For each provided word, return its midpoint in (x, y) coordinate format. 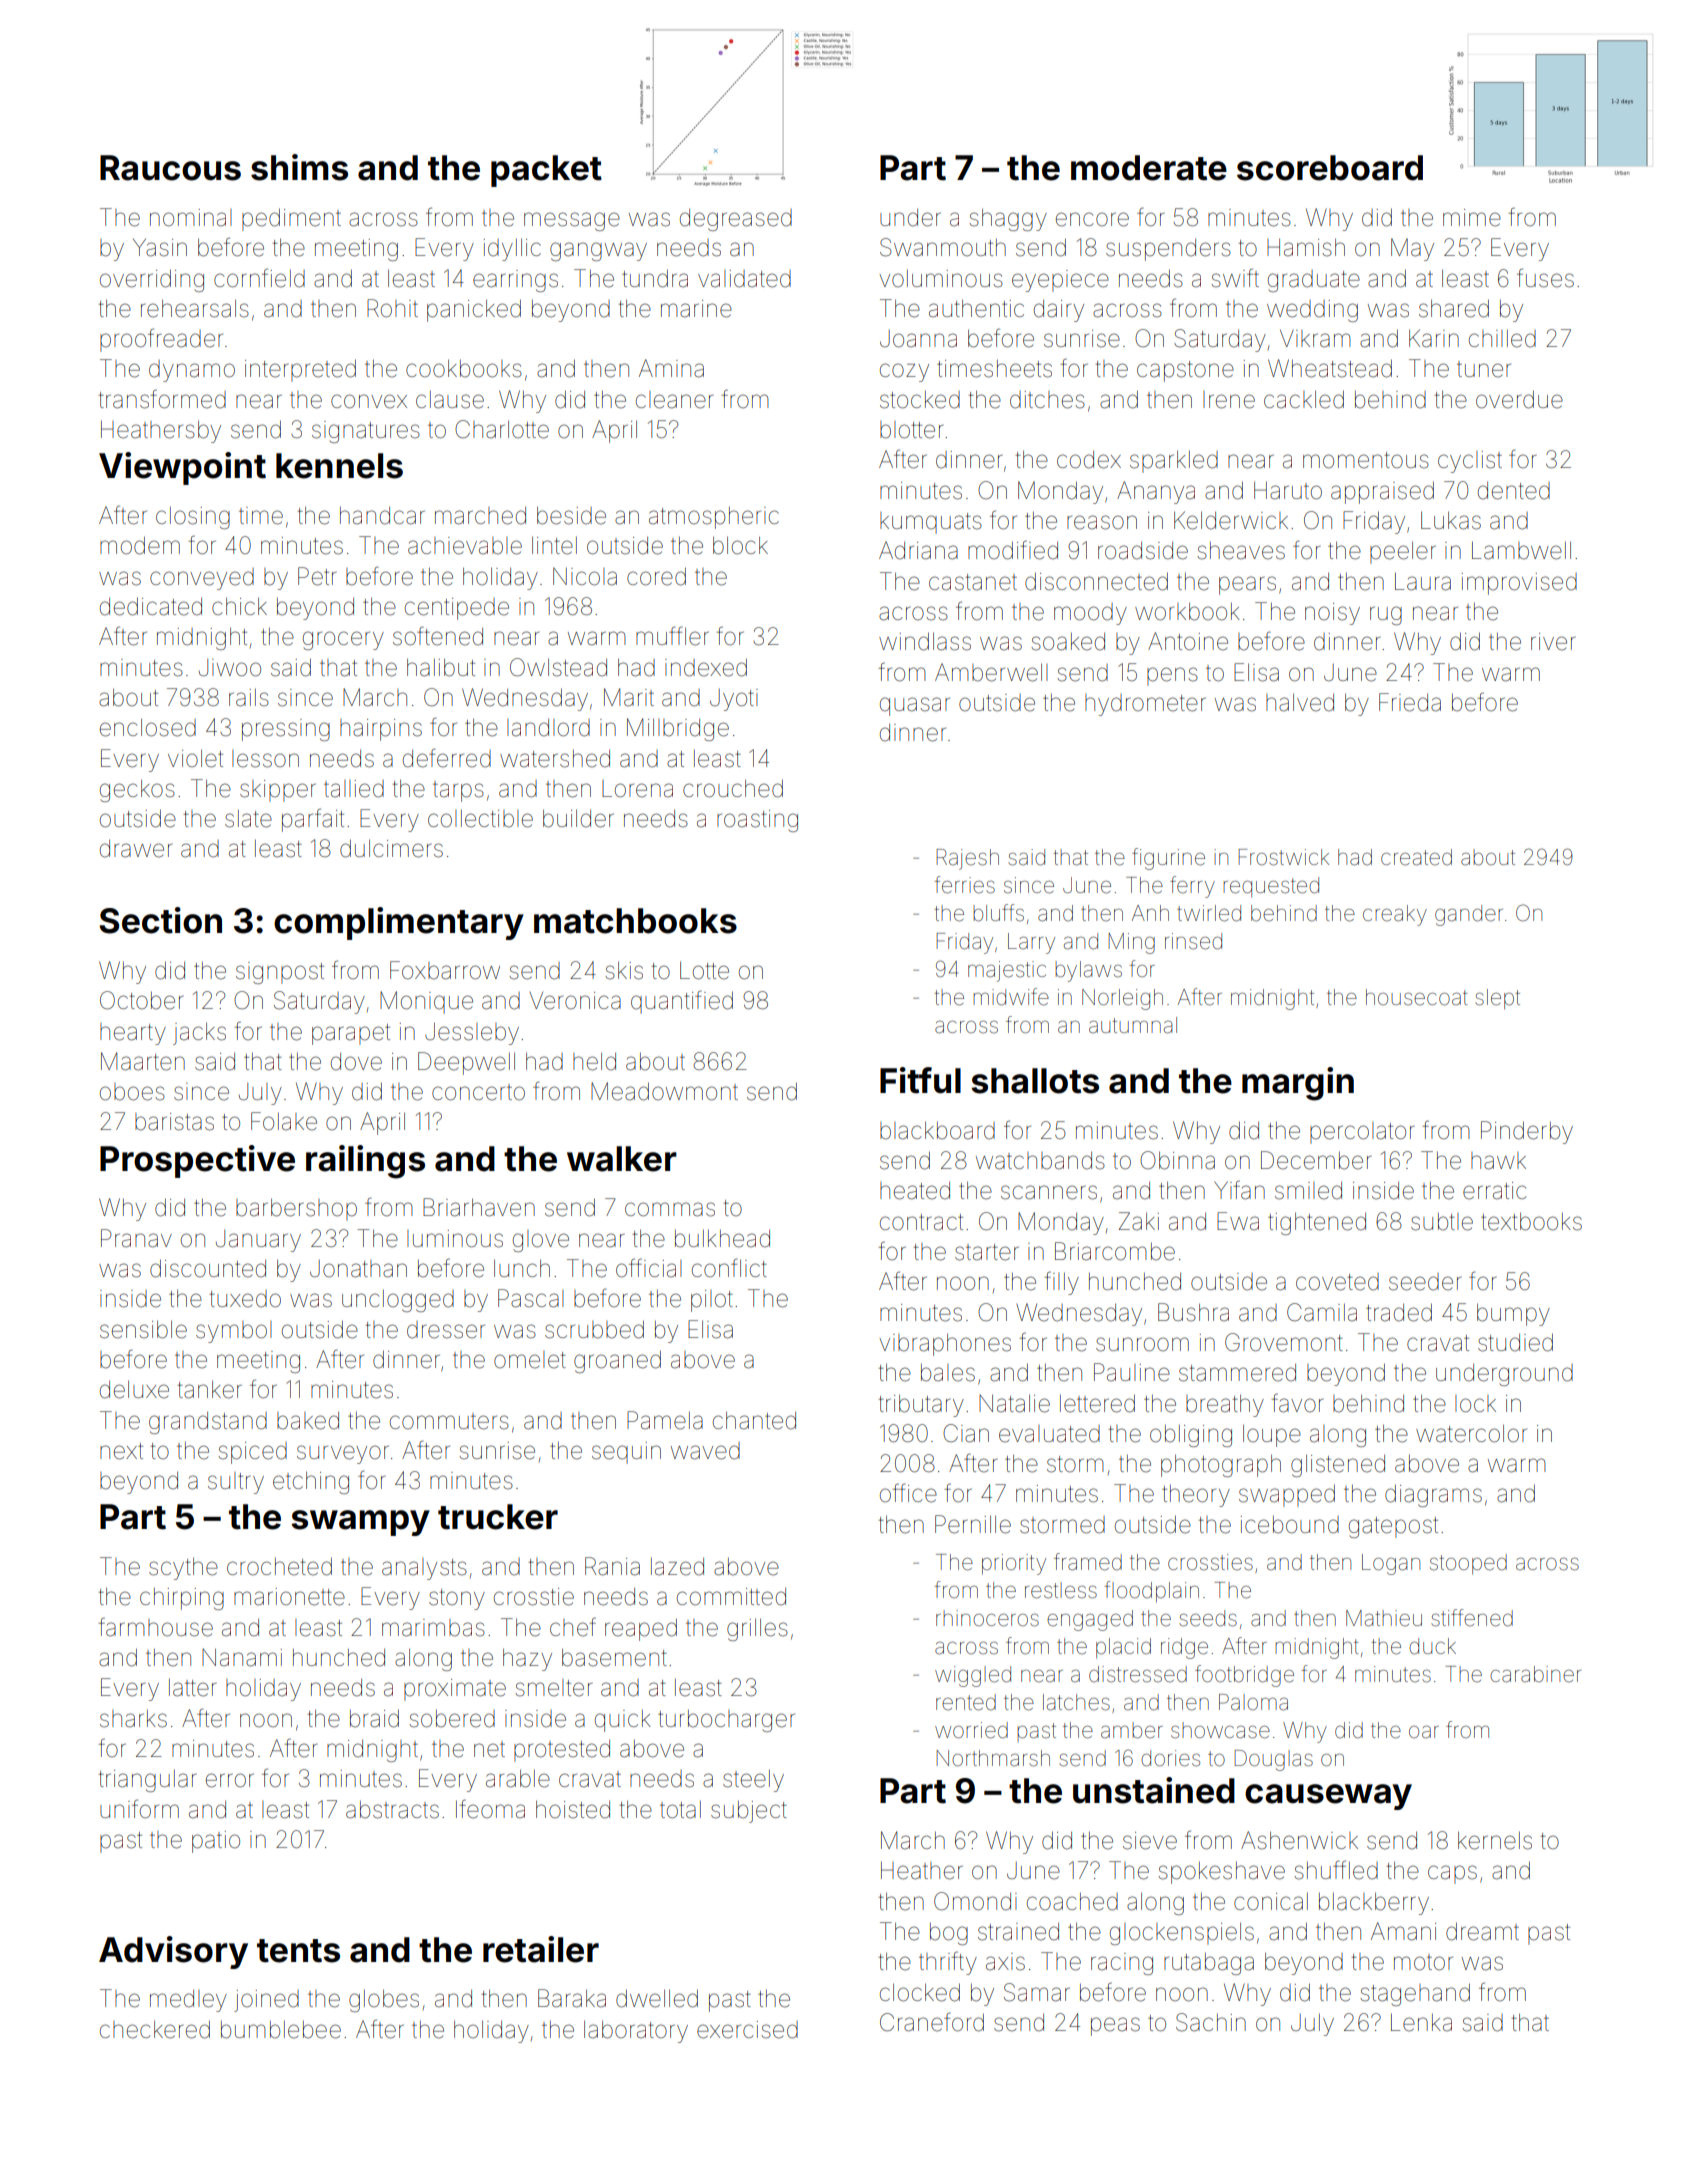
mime (1472, 218)
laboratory (636, 2031)
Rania (612, 1566)
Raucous (170, 168)
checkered (155, 2029)
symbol (234, 1332)
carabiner (1535, 1674)
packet (546, 171)
